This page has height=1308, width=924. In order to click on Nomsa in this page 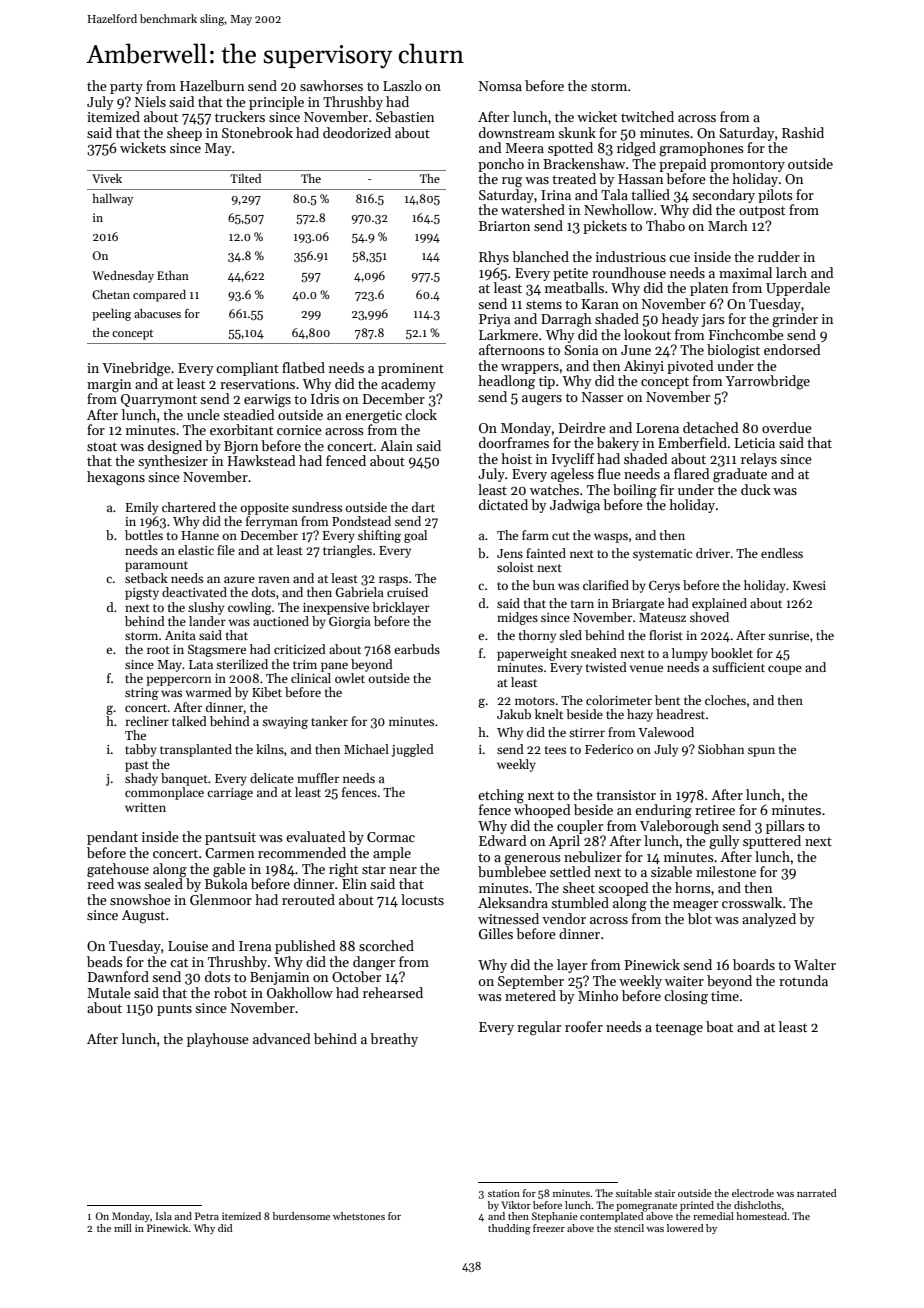, I will do `click(500, 86)`.
